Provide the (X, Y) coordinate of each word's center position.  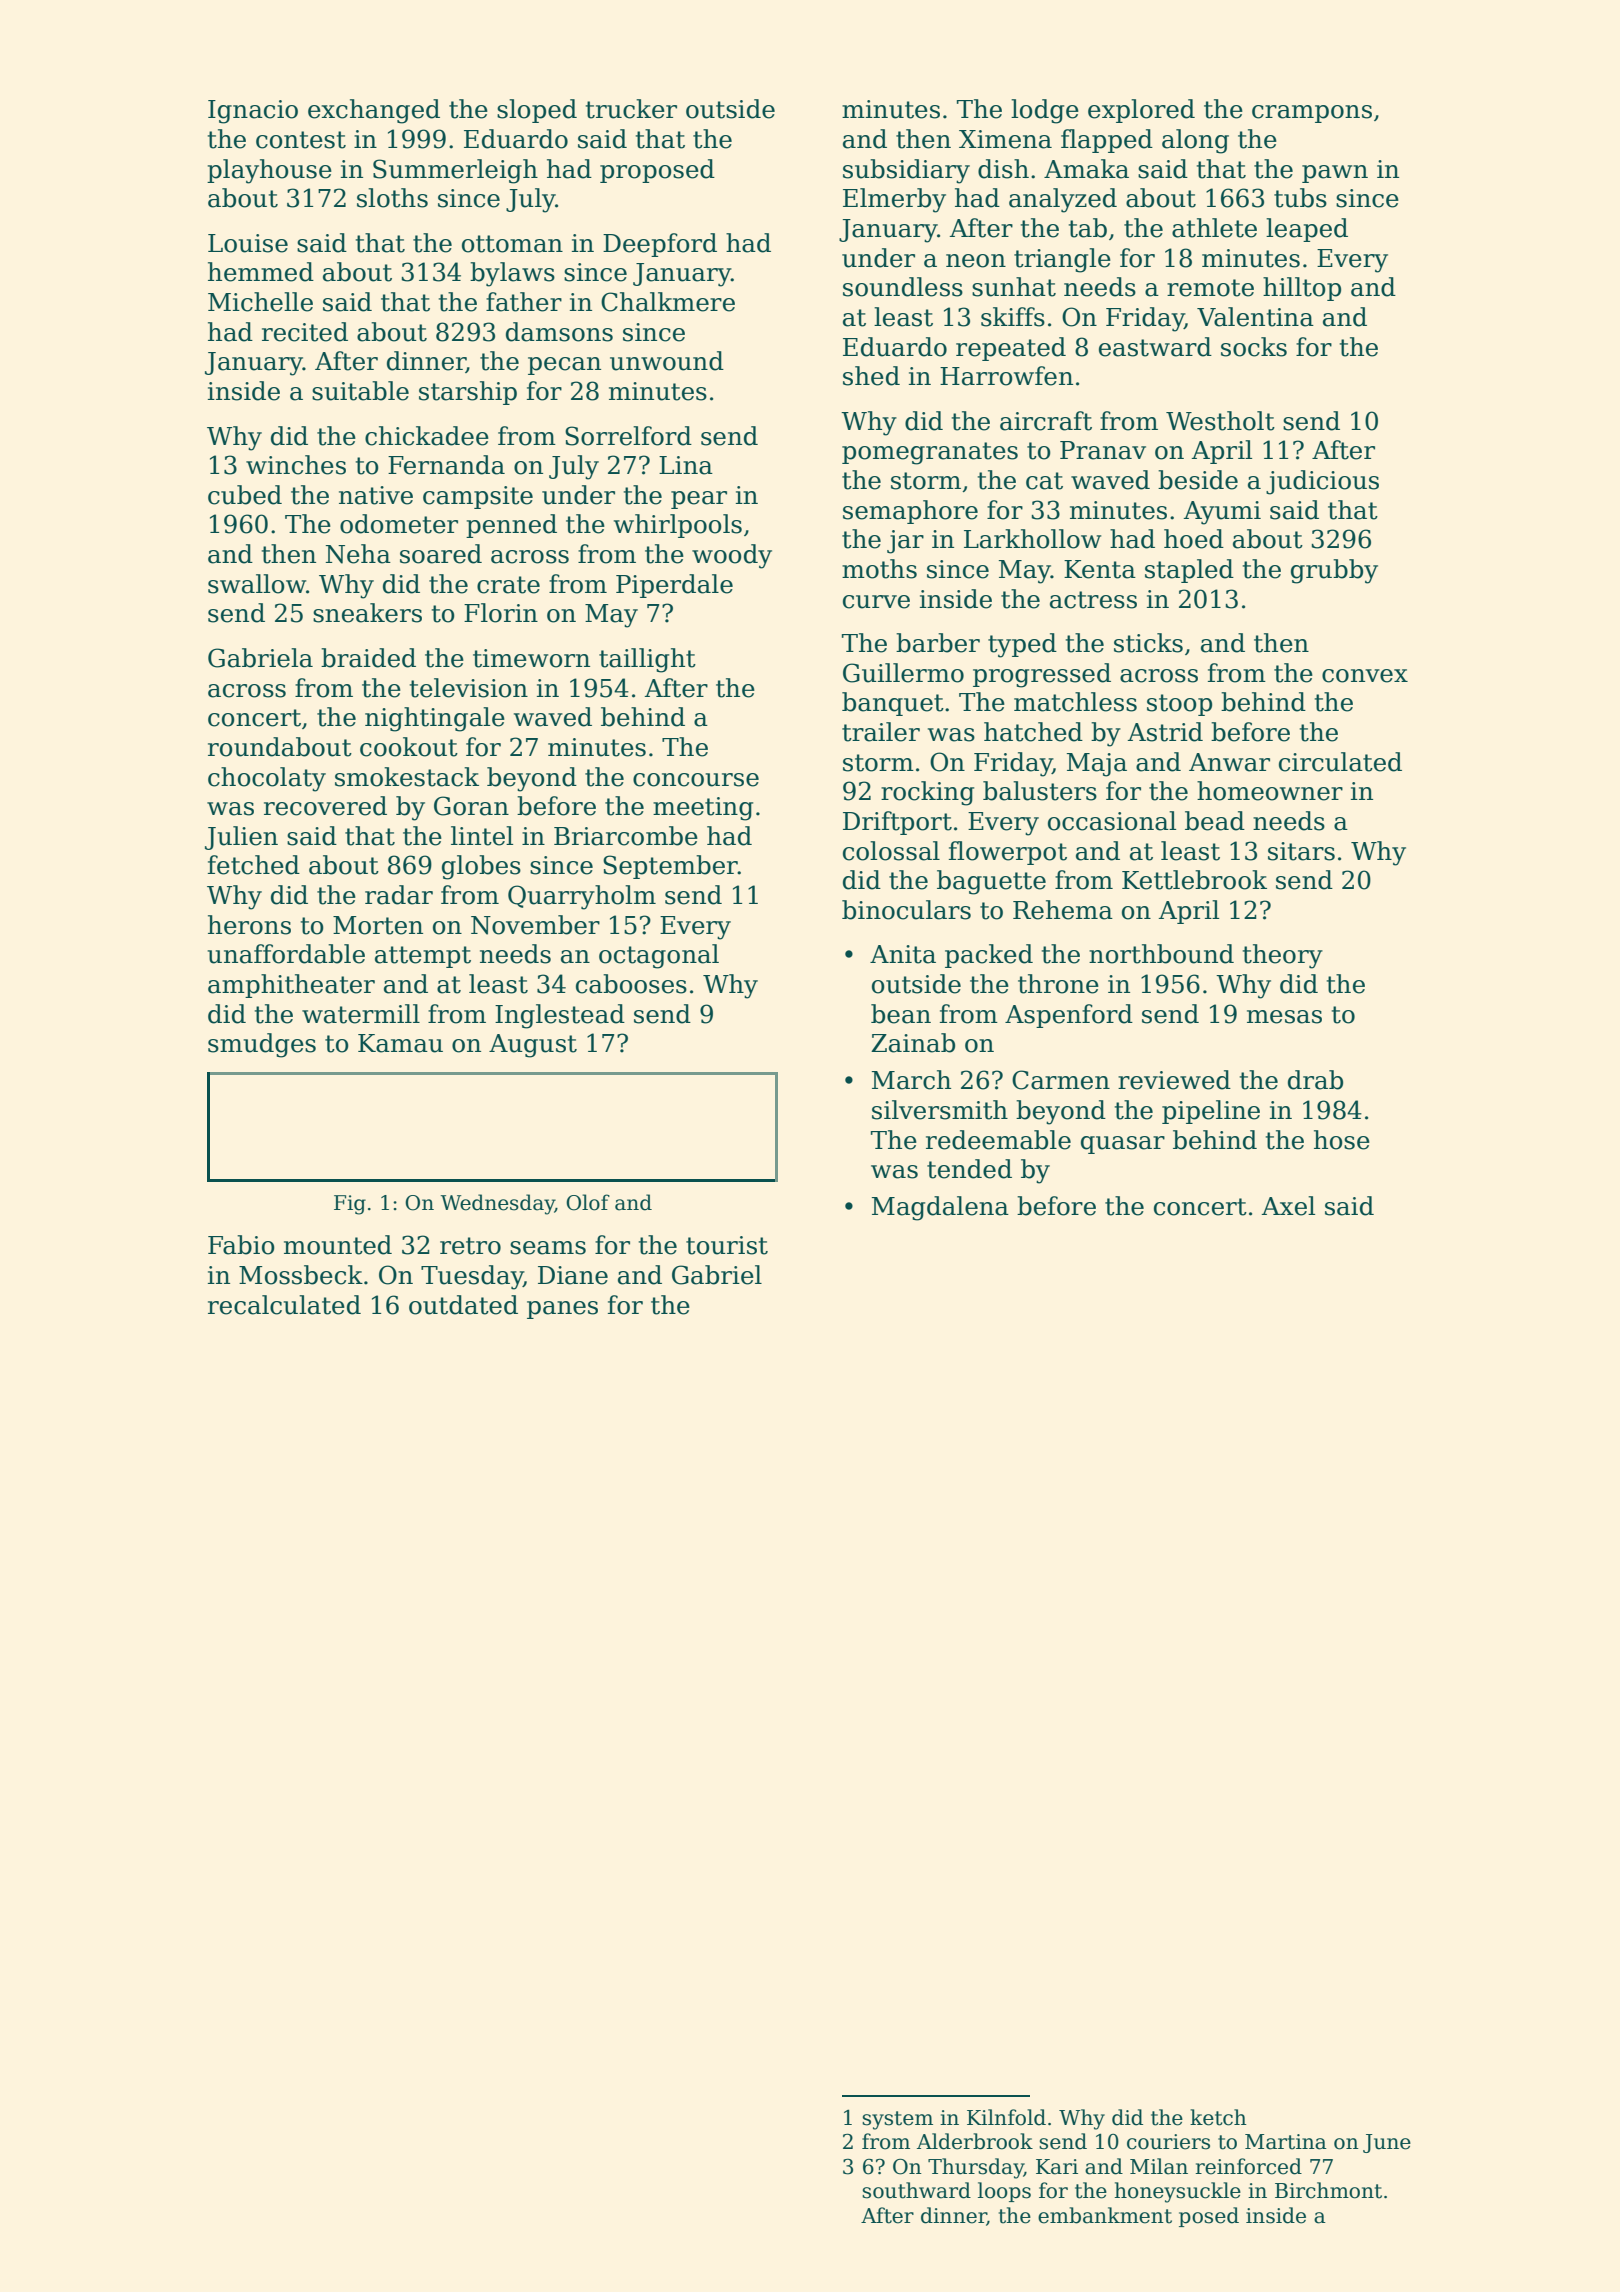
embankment (1105, 2215)
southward (916, 2190)
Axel (1288, 1206)
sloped (537, 111)
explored (1141, 111)
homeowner (1270, 791)
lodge (1045, 111)
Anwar (1229, 762)
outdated (463, 1305)
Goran (471, 806)
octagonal (659, 956)
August (533, 1046)
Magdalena (940, 1208)
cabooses (631, 984)
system (897, 2120)
